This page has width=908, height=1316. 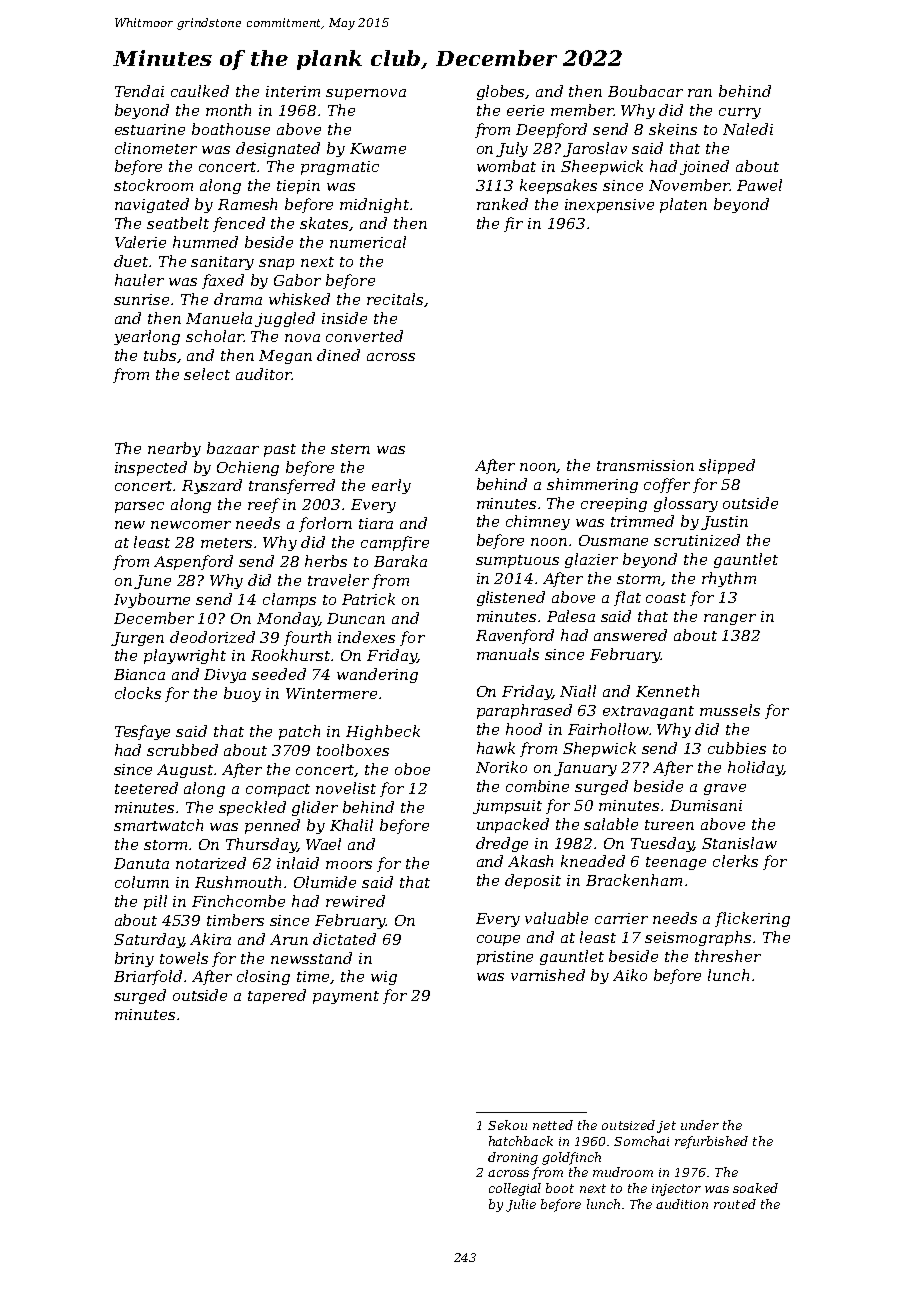 I want to click on Boubacar, so click(x=645, y=91).
